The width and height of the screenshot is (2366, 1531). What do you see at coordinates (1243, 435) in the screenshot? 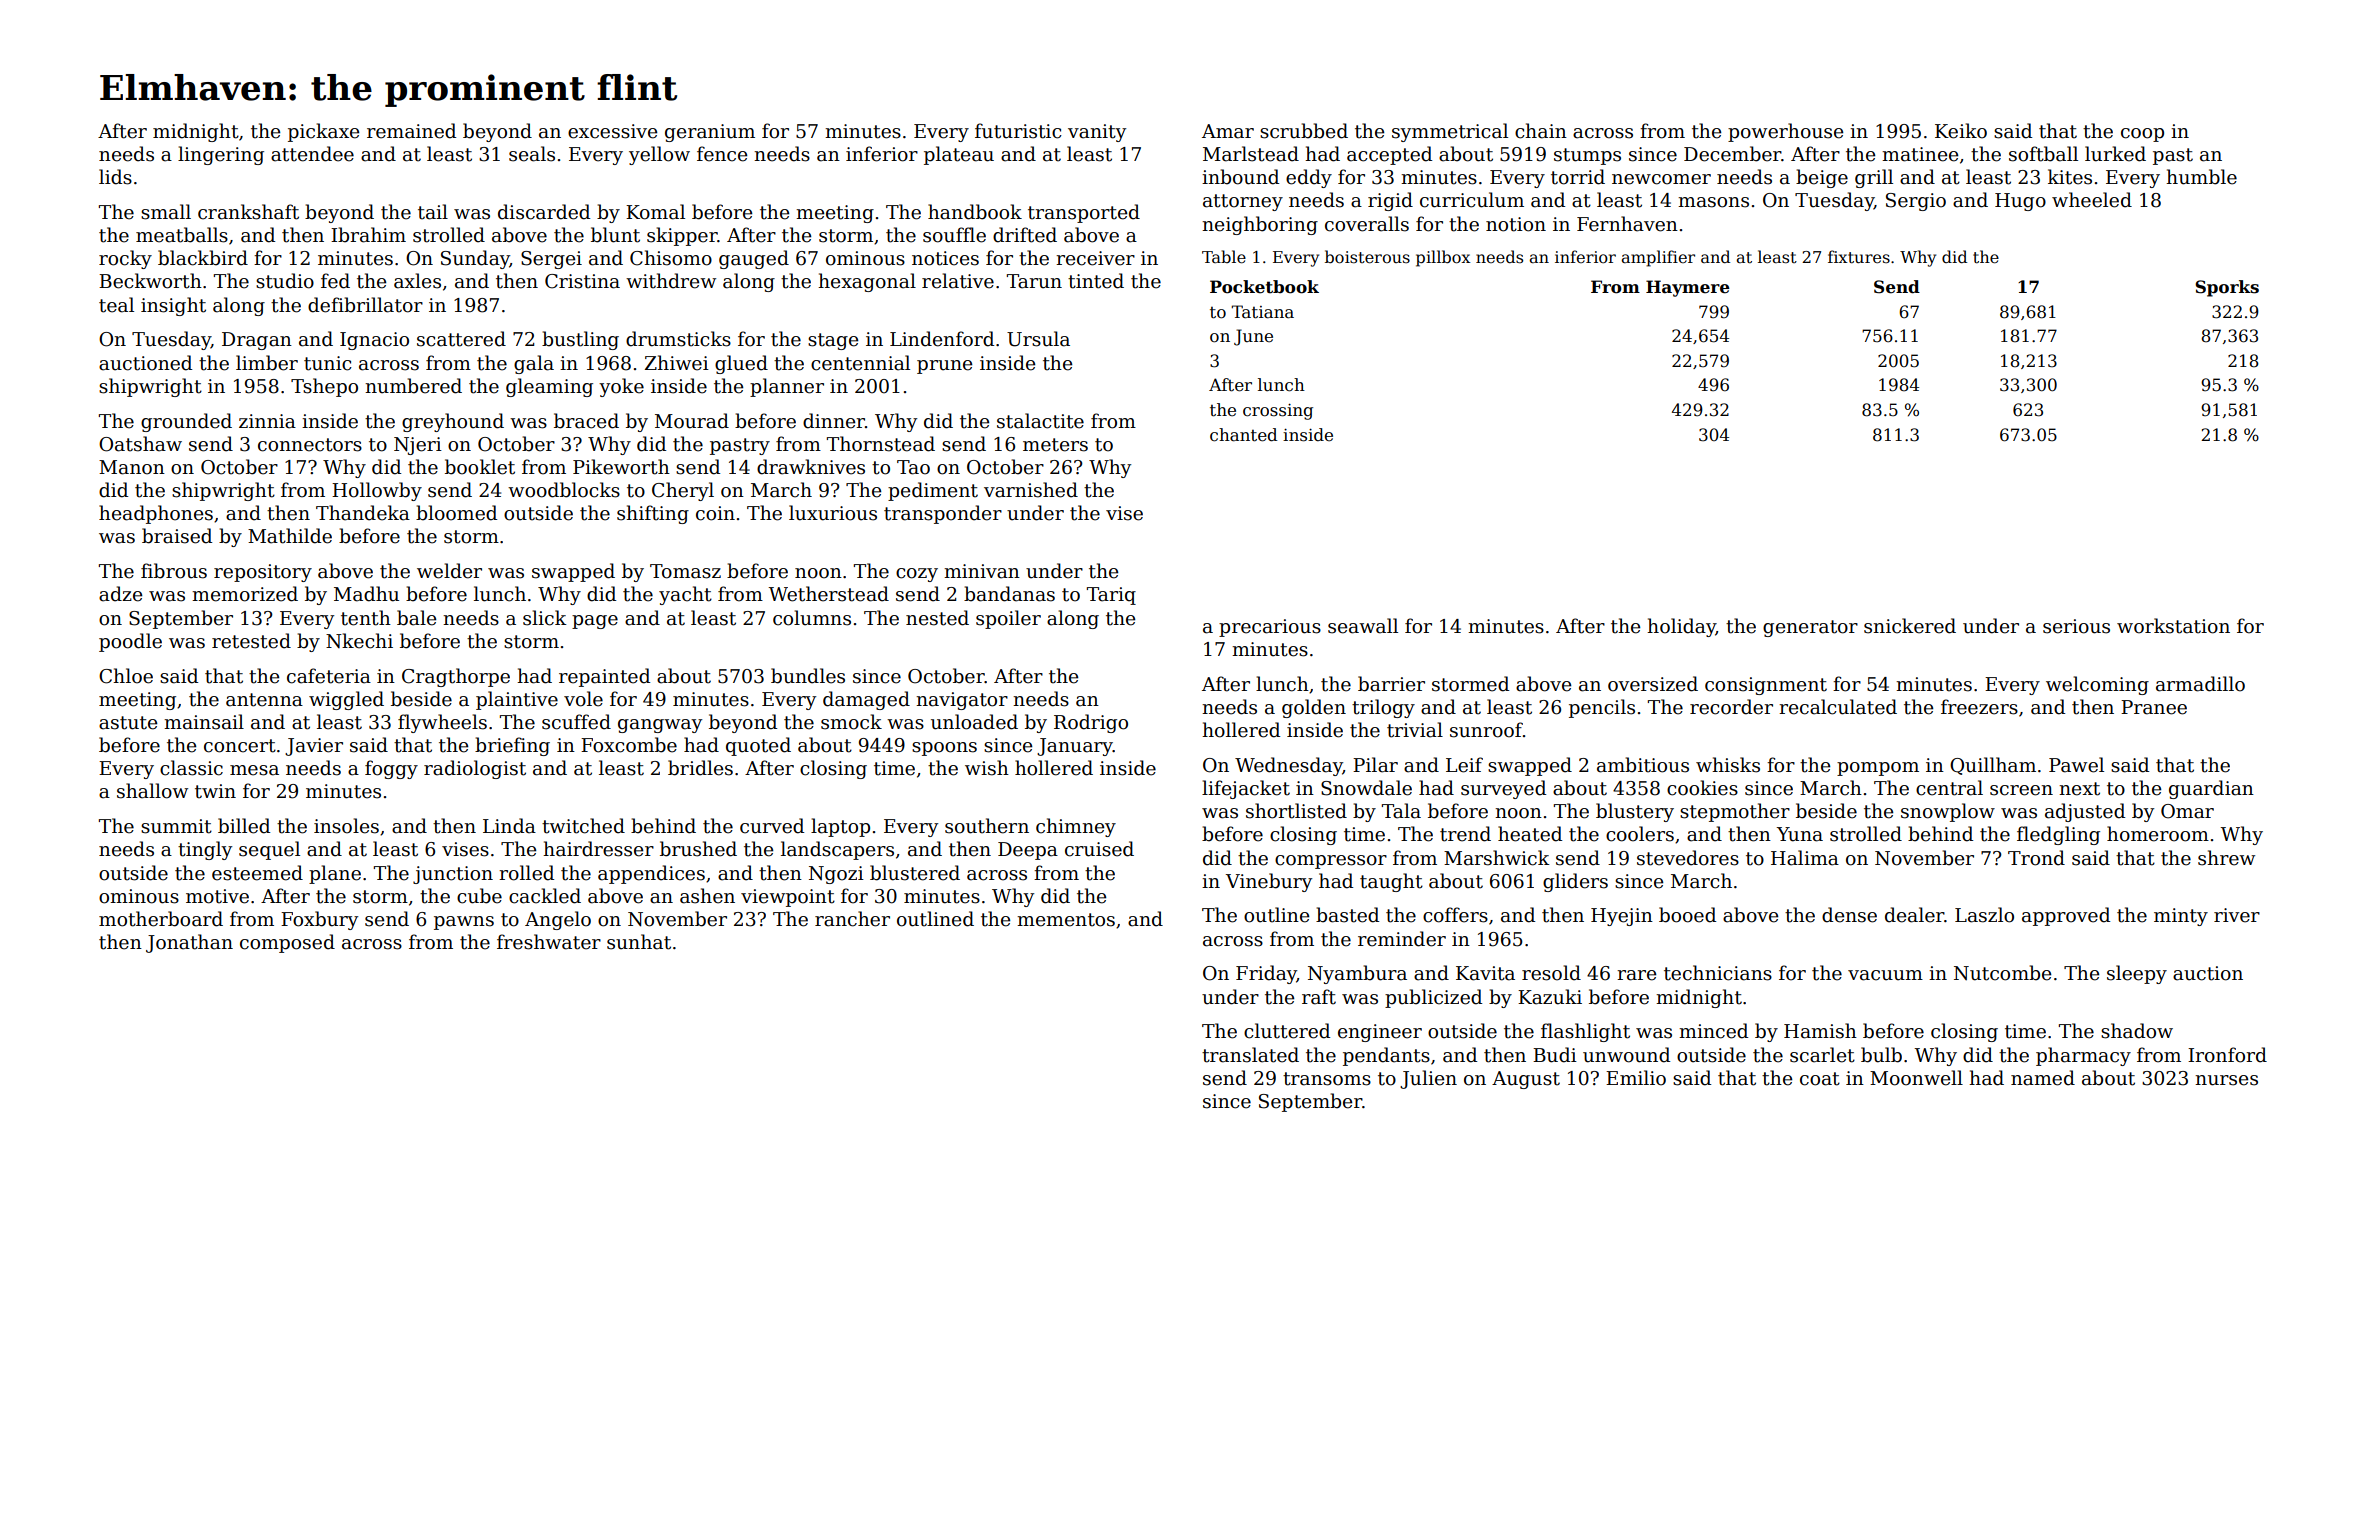
I see `chanted` at bounding box center [1243, 435].
